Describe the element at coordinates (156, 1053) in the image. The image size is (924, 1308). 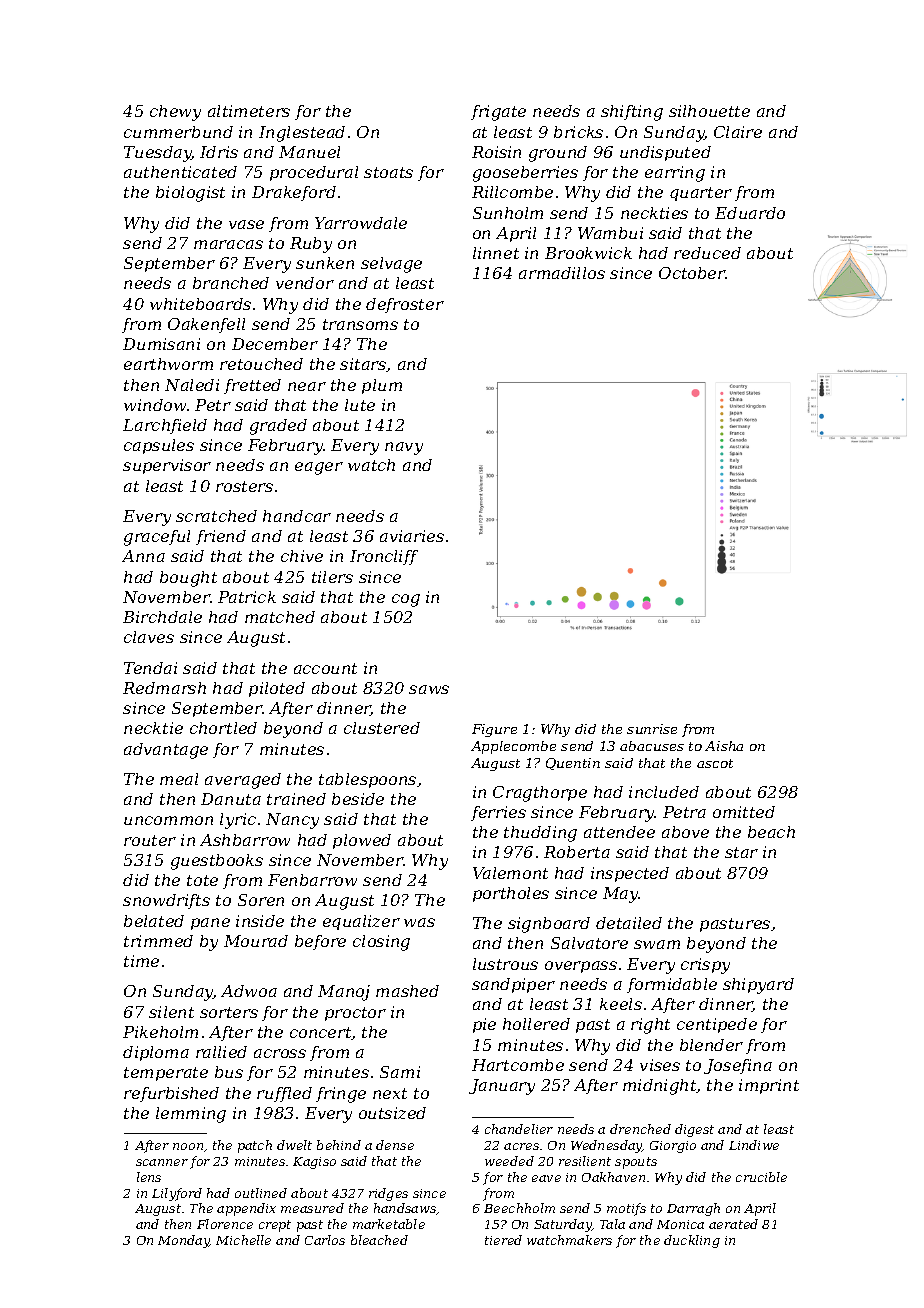
I see `diploma` at that location.
